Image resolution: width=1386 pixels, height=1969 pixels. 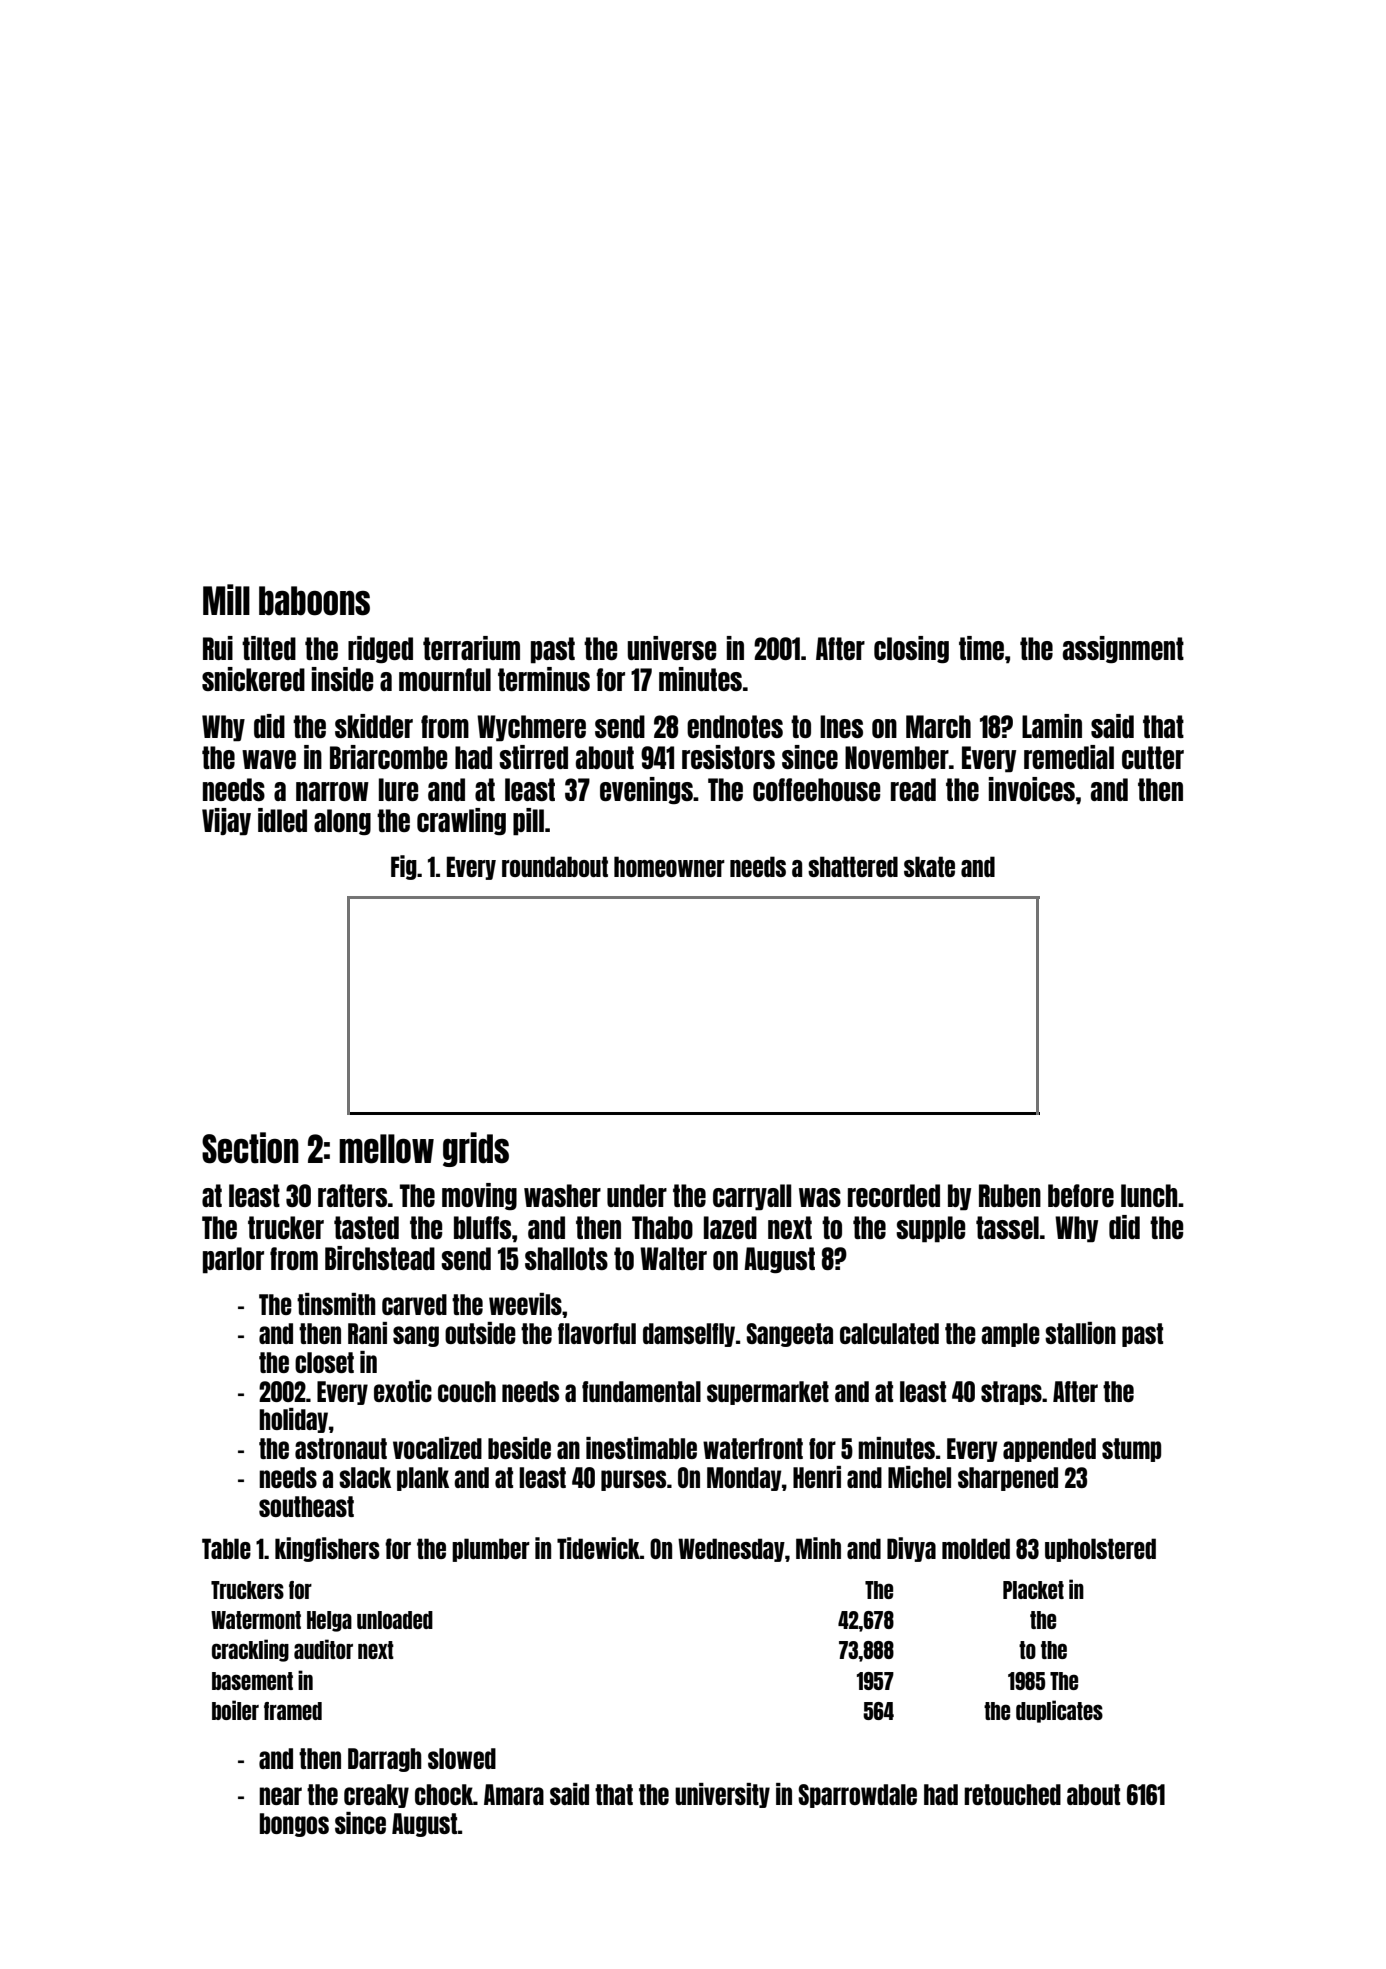 I want to click on creaky, so click(x=376, y=1796).
